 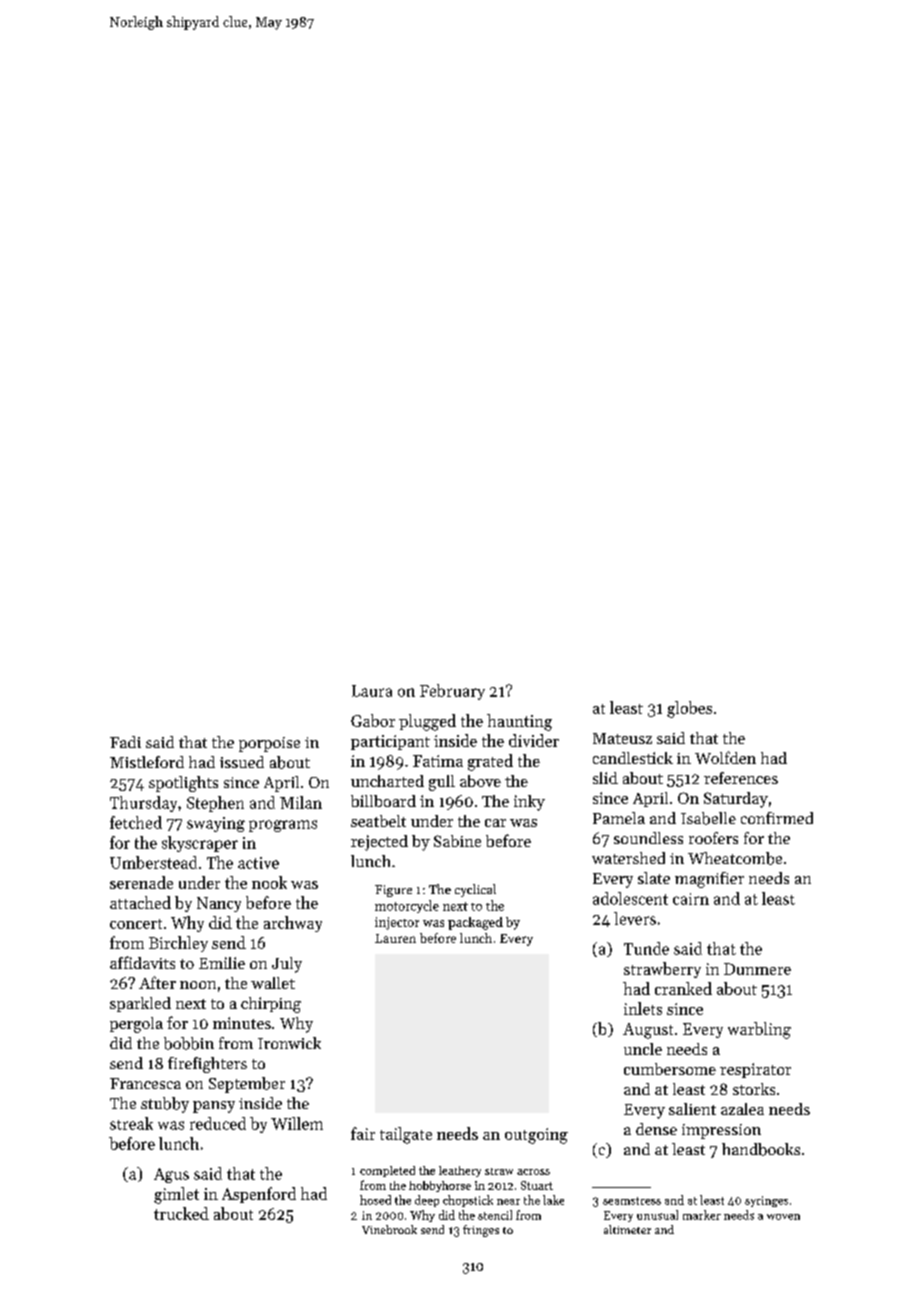 What do you see at coordinates (242, 1023) in the screenshot?
I see `minutes` at bounding box center [242, 1023].
